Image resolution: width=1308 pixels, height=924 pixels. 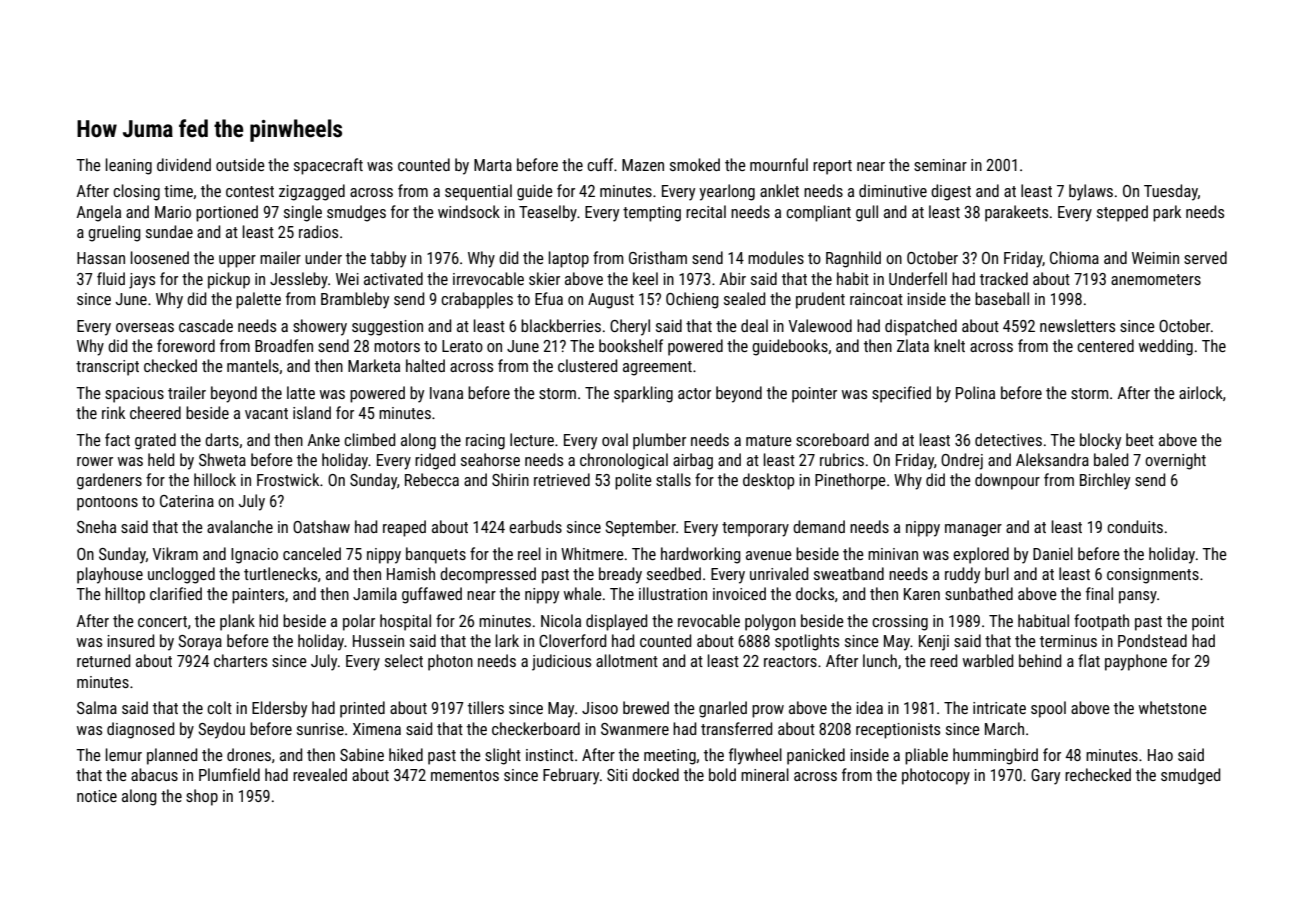 I want to click on raincoat, so click(x=876, y=299).
